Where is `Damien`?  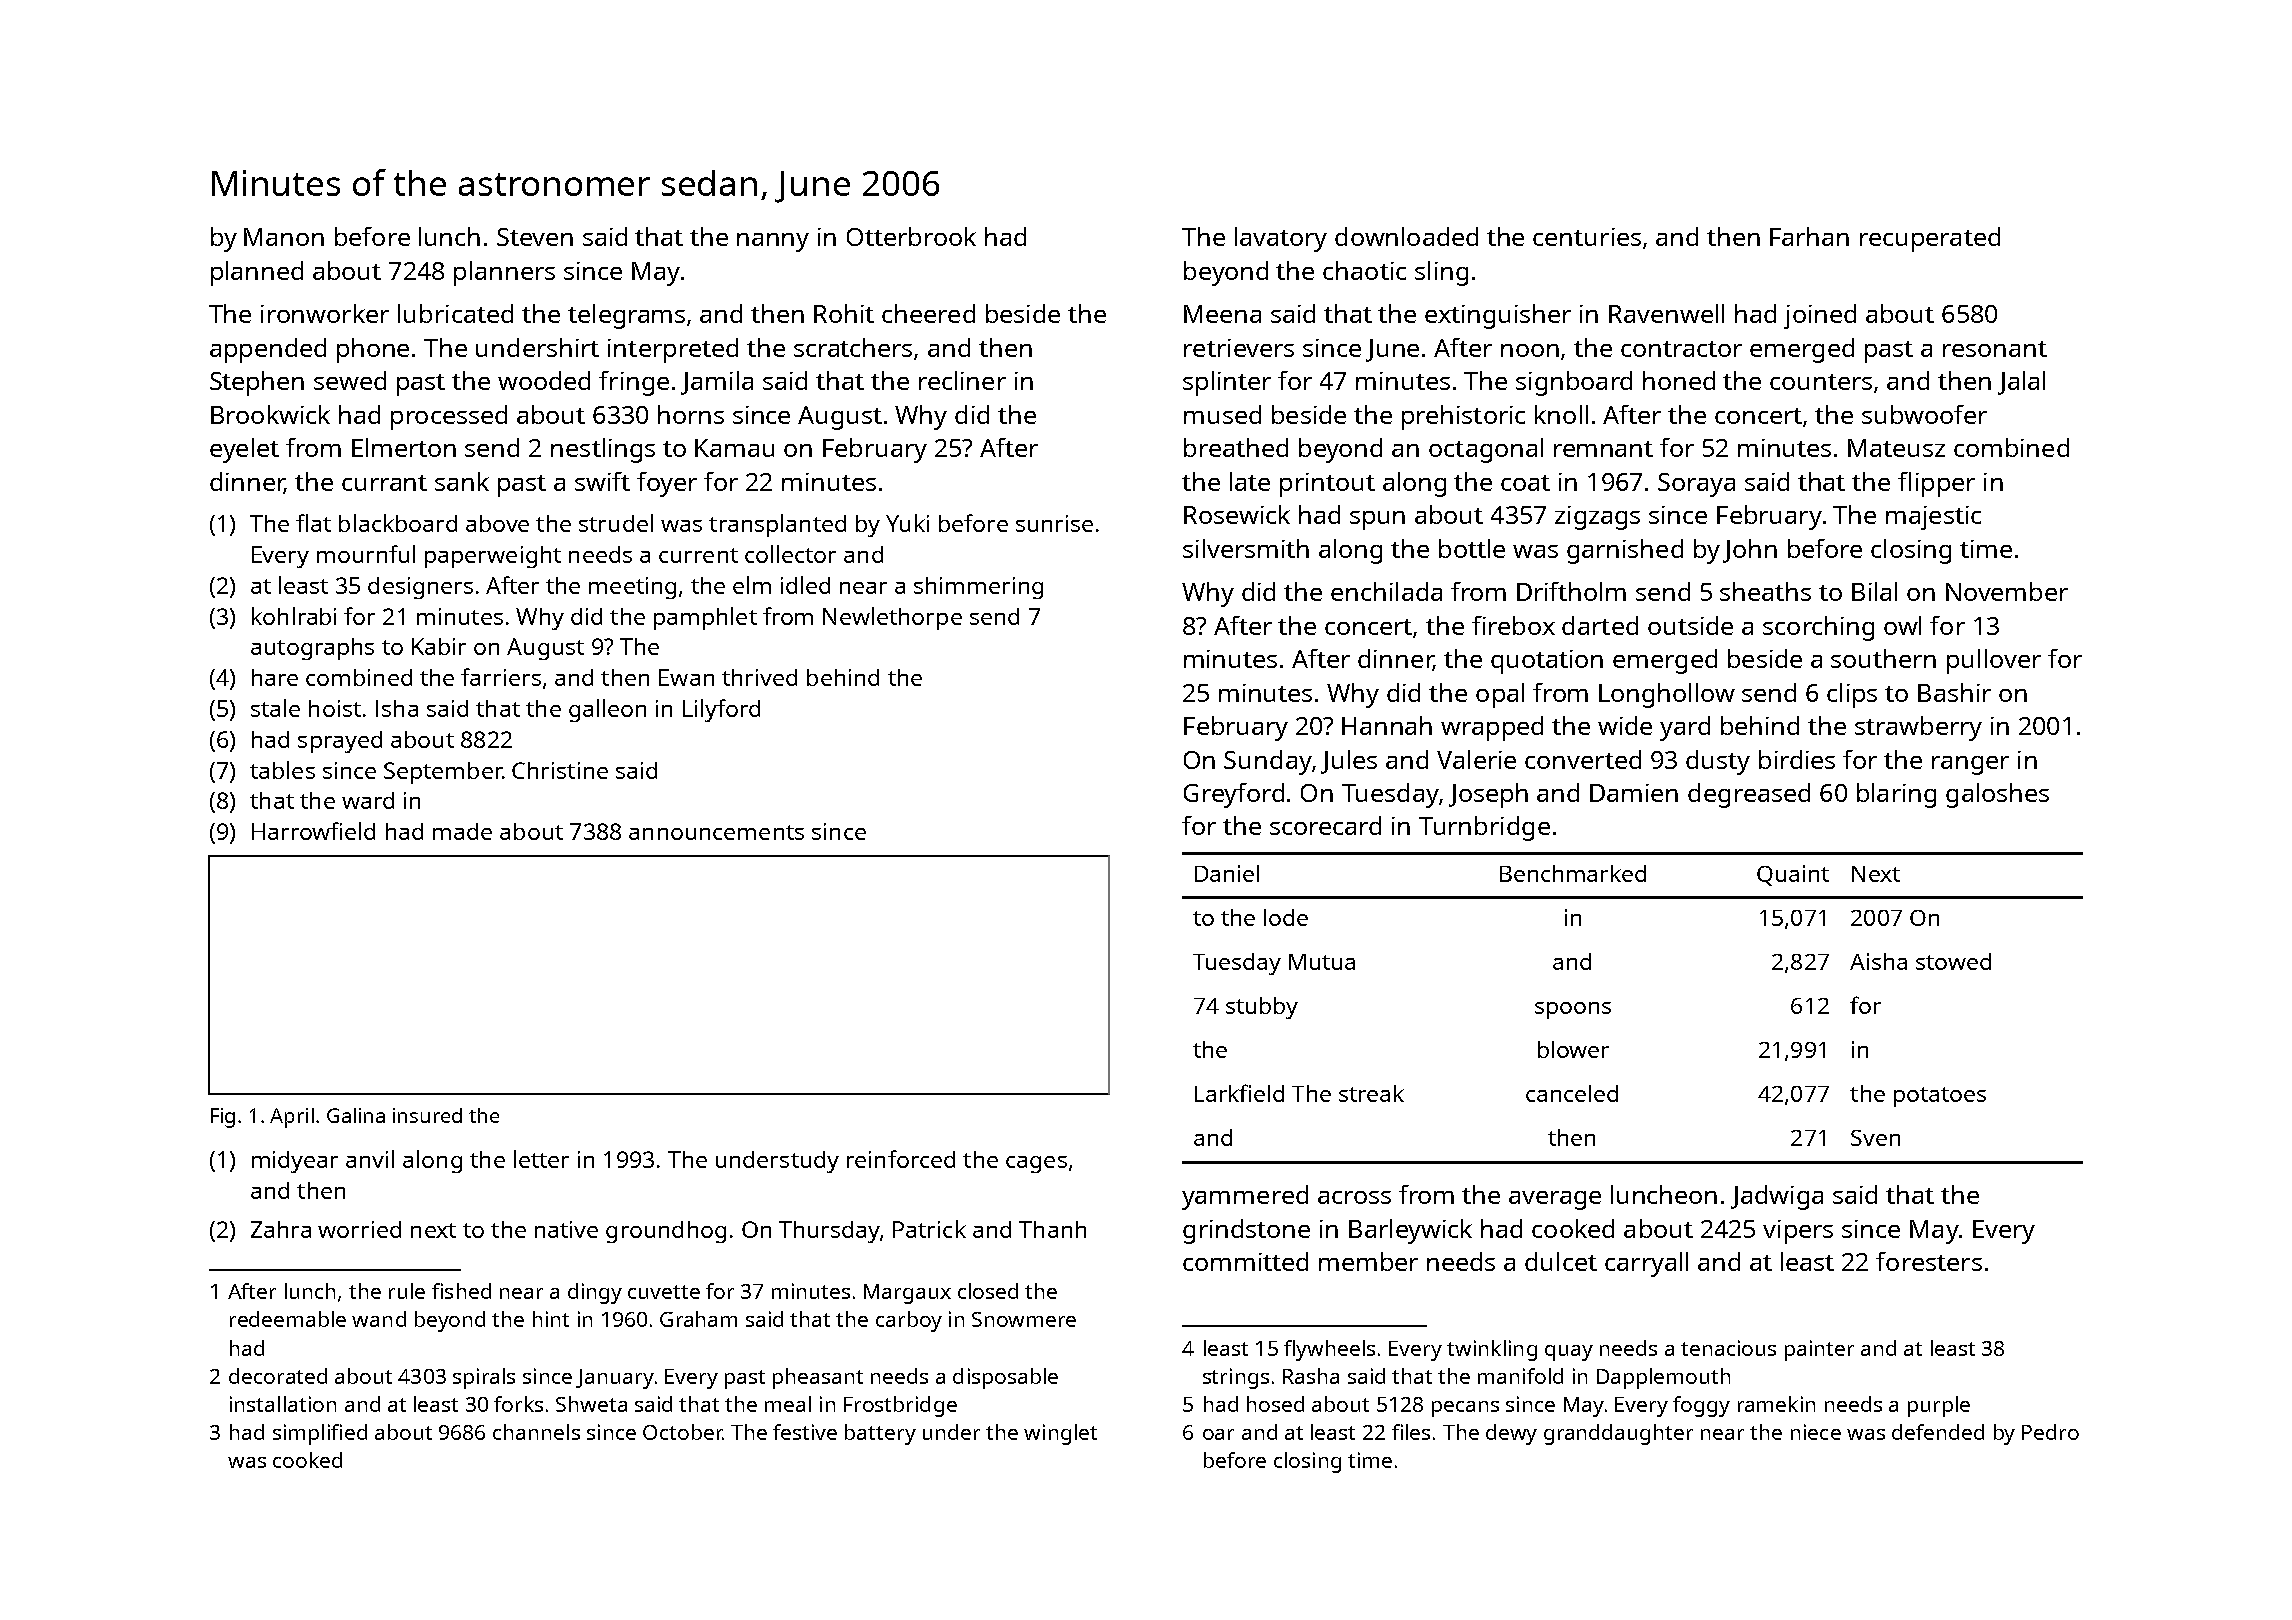
Damien is located at coordinates (1634, 793).
